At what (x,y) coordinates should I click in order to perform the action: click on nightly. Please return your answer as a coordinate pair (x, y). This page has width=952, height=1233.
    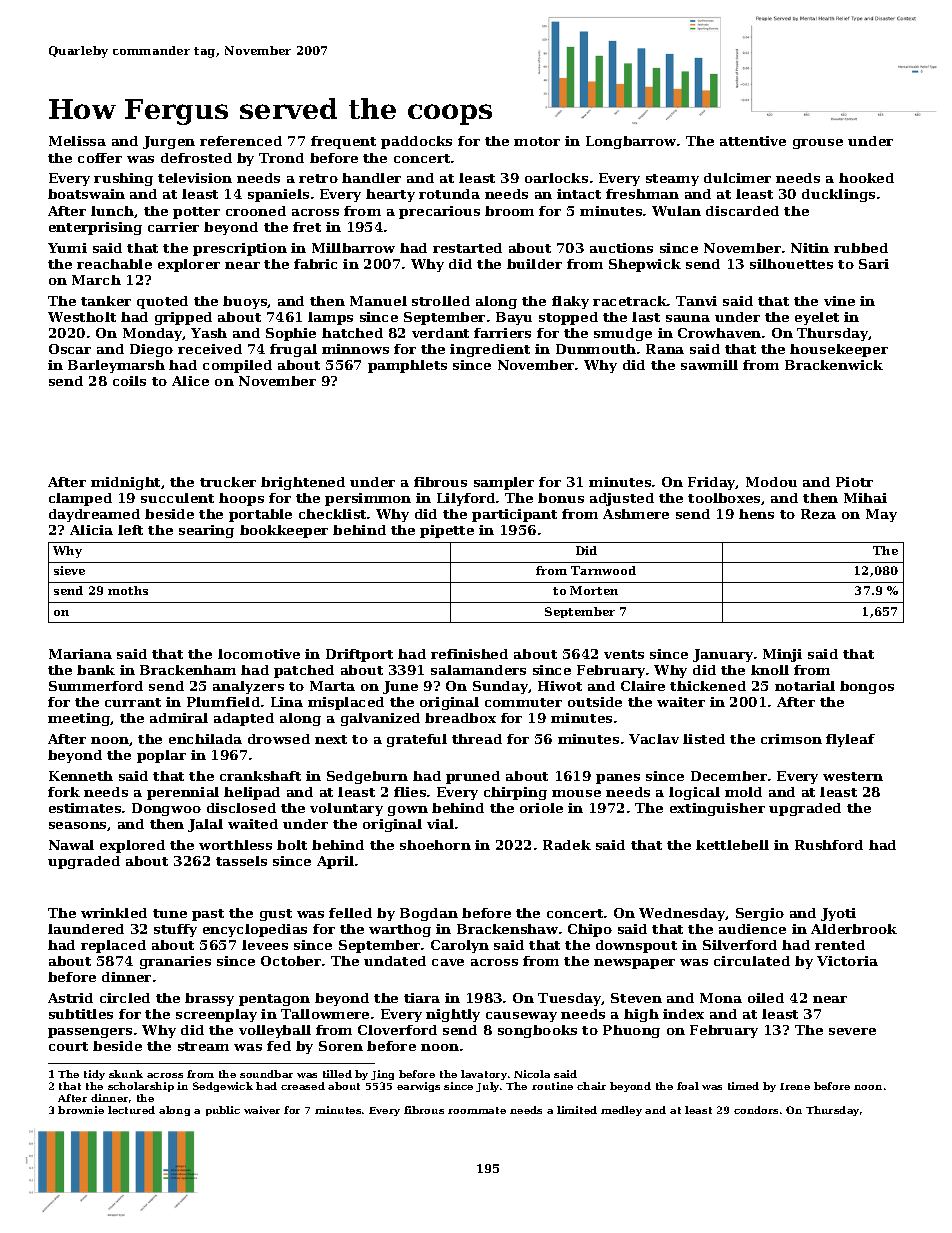
    Looking at the image, I should click on (453, 1015).
